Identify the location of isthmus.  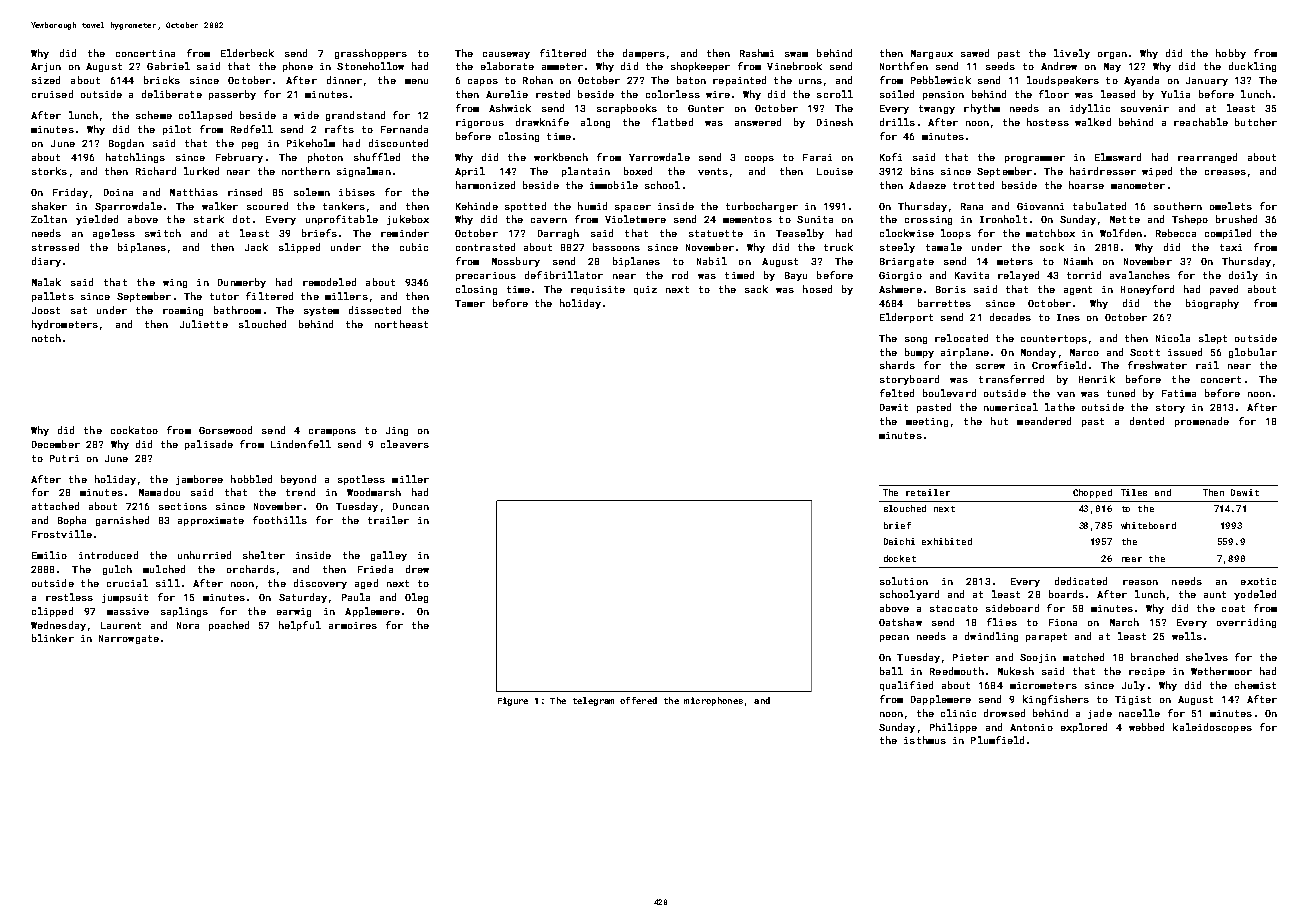
(925, 740).
